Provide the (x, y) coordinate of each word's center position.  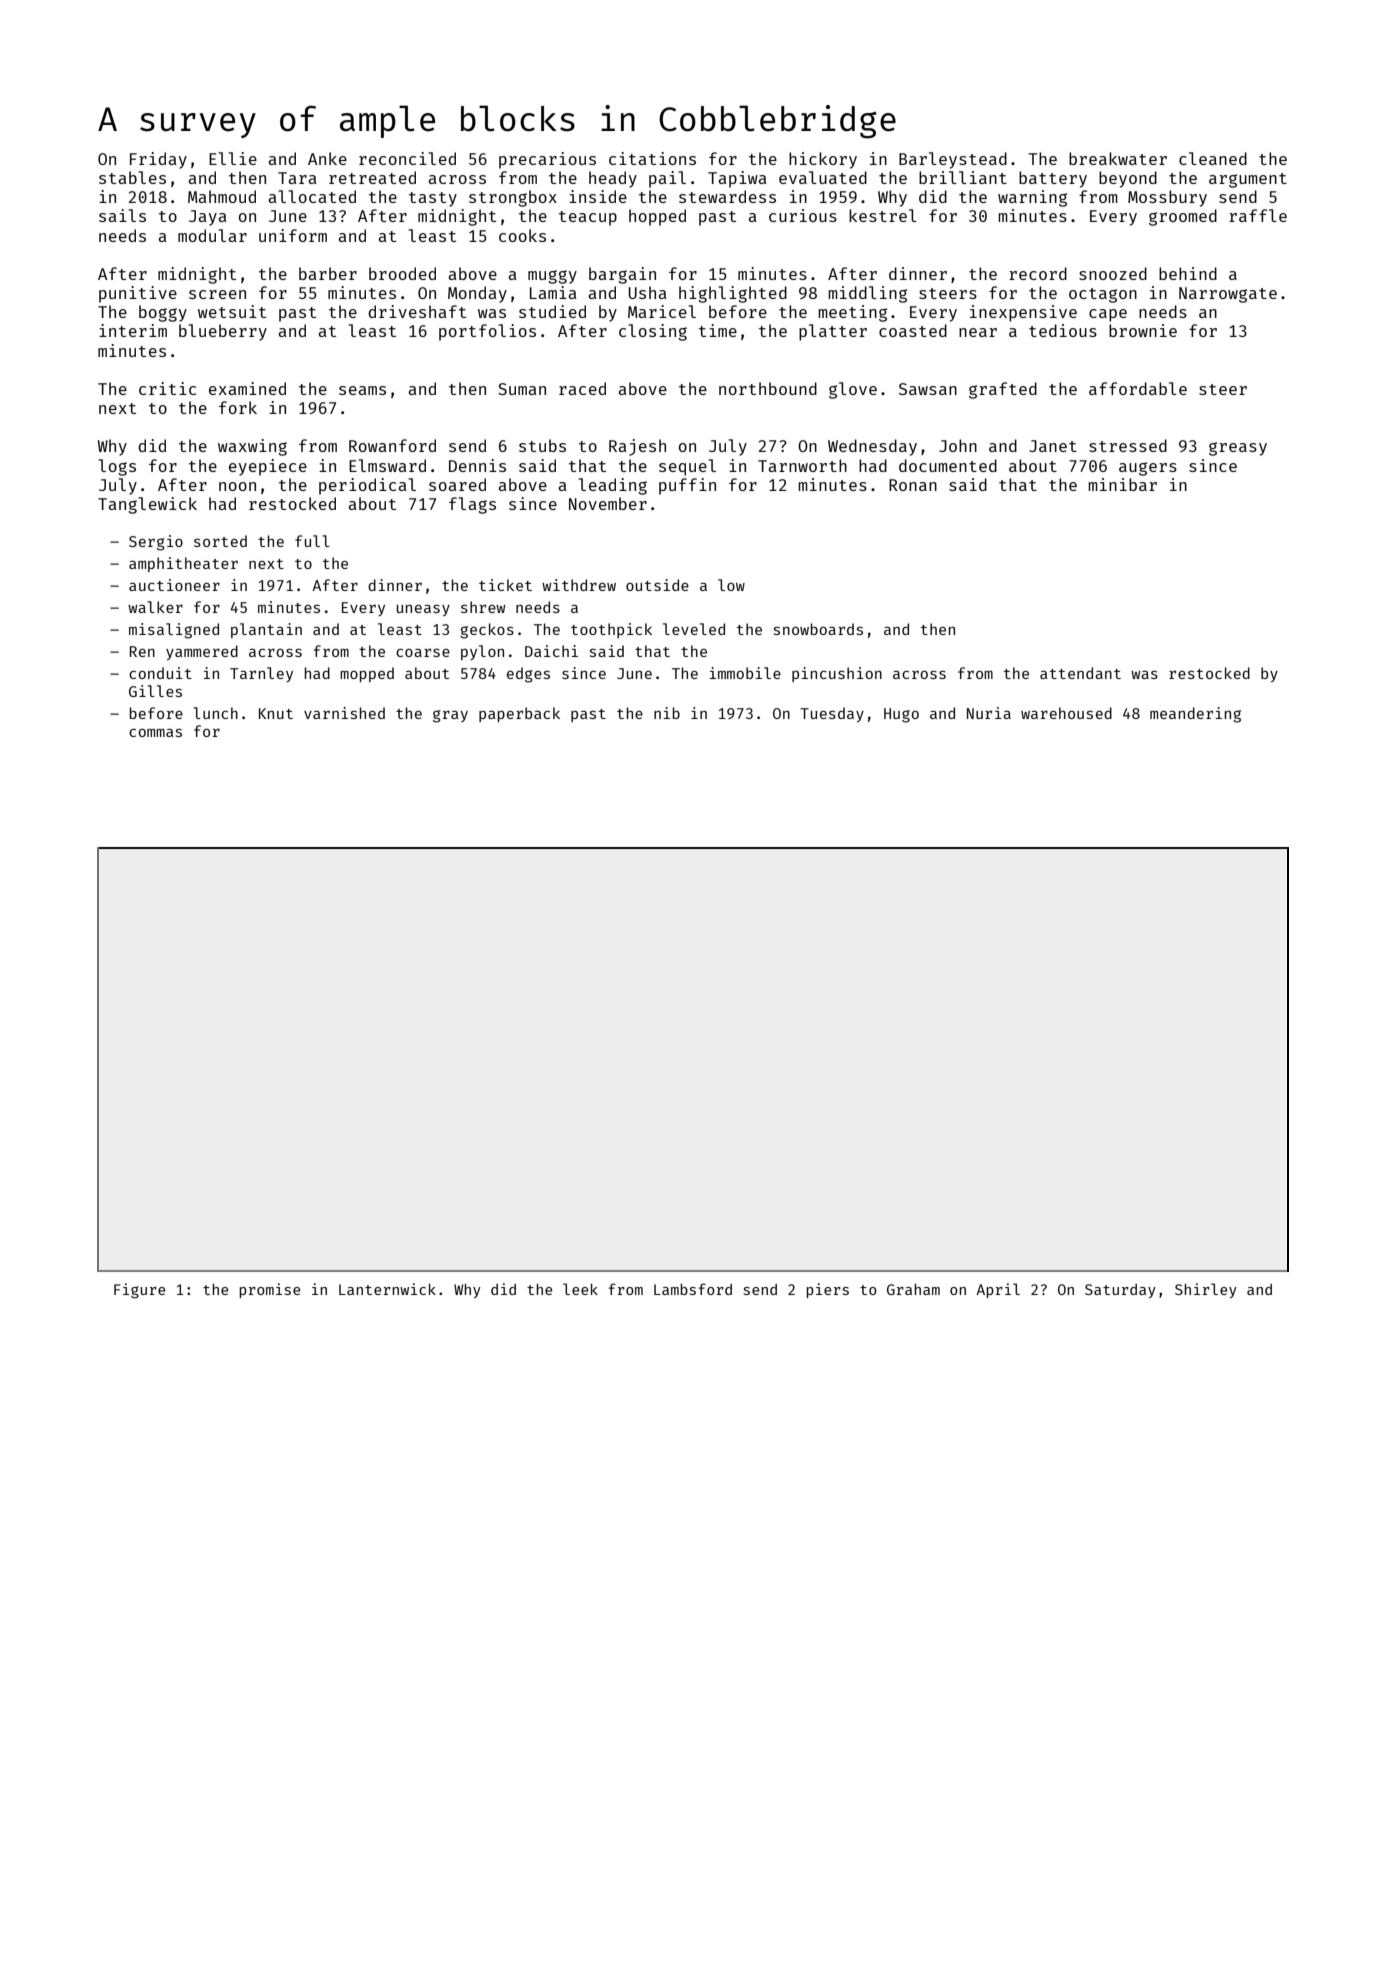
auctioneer (174, 585)
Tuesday (832, 714)
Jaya (208, 218)
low (731, 585)
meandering (1195, 715)
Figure (140, 1291)
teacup (588, 218)
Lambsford (693, 1289)
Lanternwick (387, 1289)
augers (1148, 469)
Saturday (1120, 1291)
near (978, 332)
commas (155, 732)
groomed (1183, 217)
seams (362, 390)
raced (582, 388)
